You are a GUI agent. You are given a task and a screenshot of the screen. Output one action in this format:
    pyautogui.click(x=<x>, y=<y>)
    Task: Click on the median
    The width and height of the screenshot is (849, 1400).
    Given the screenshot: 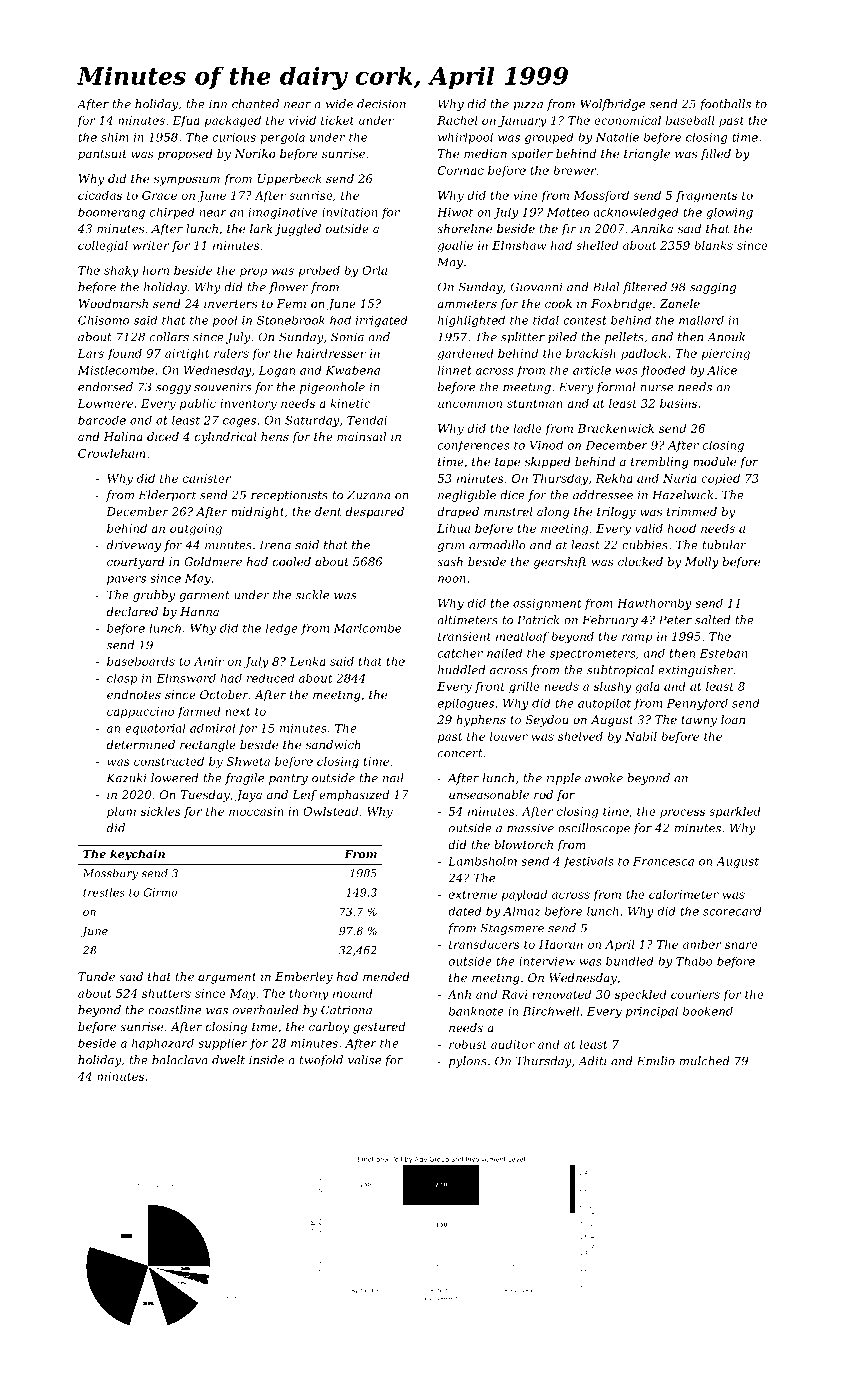 What is the action you would take?
    pyautogui.click(x=485, y=153)
